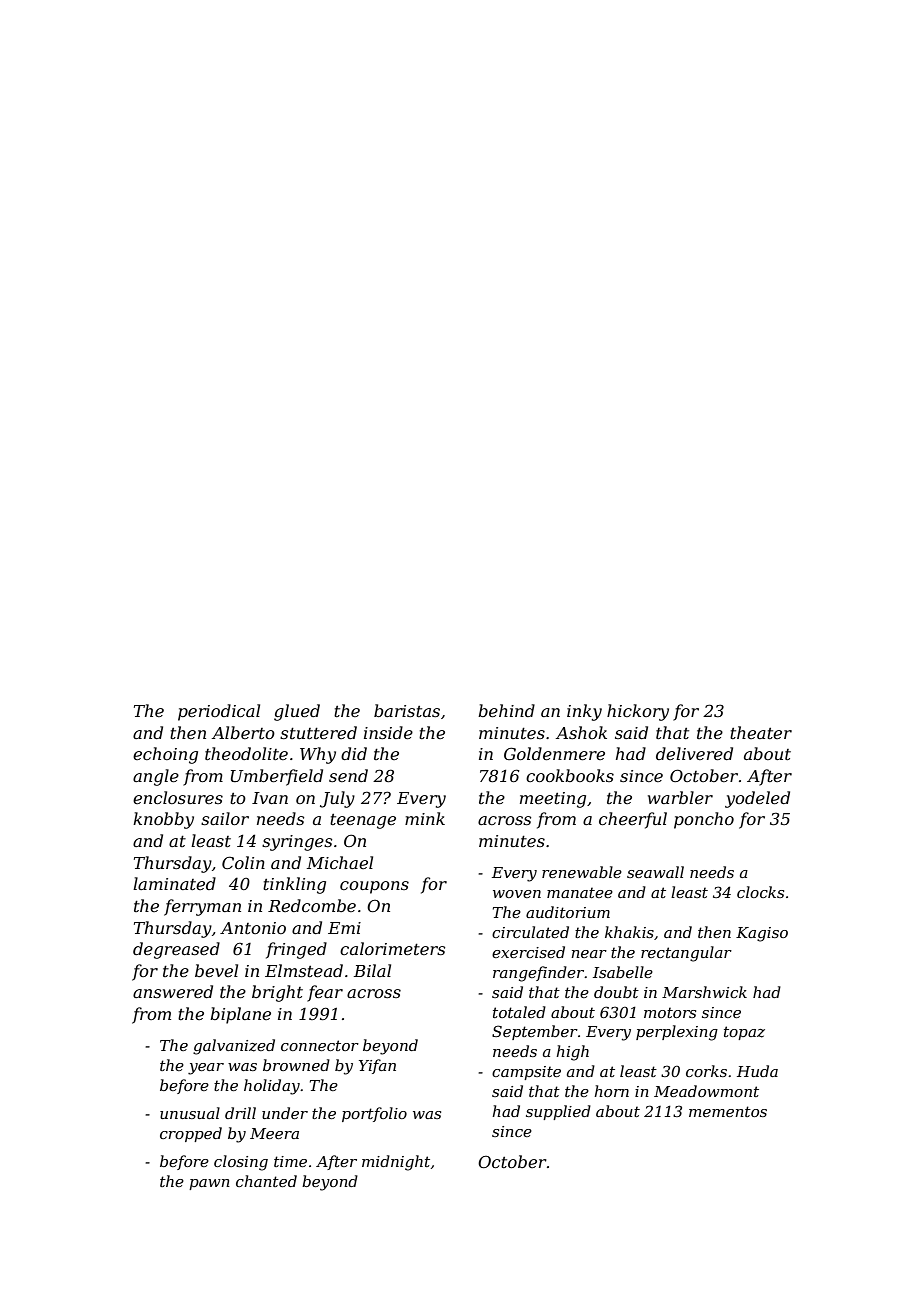 The image size is (924, 1311). Describe the element at coordinates (219, 712) in the document. I see `periodical` at that location.
